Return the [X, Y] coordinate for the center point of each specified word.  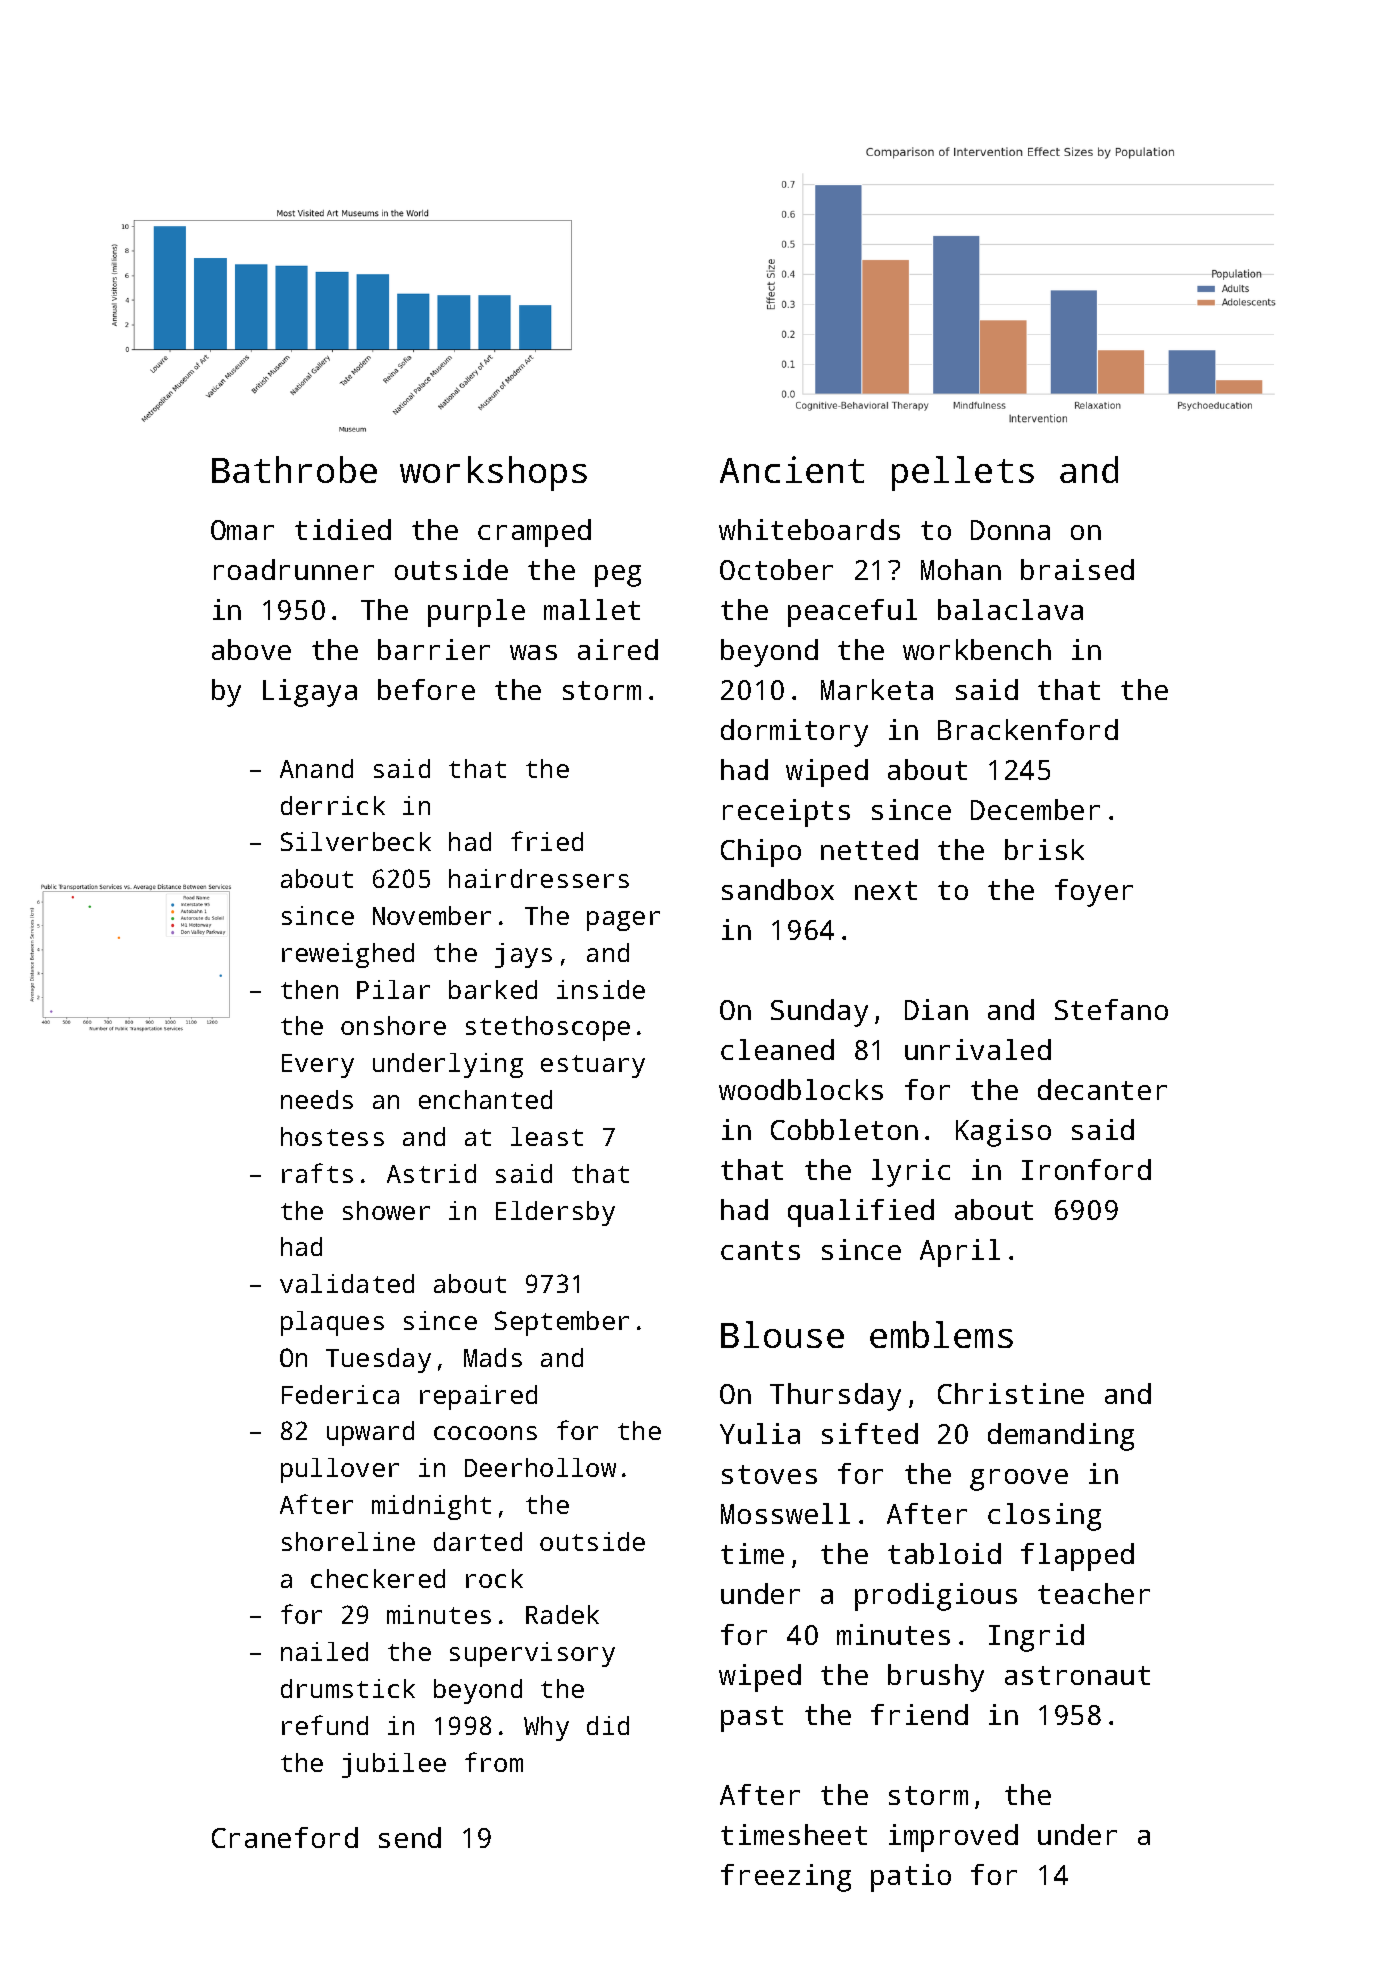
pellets [963, 473]
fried [547, 841]
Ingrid [1036, 1638]
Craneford [285, 1837]
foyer [1094, 893]
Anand [316, 768]
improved [953, 1838]
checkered [378, 1578]
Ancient [792, 469]
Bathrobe [294, 469]
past [752, 1719]
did [608, 1725]
